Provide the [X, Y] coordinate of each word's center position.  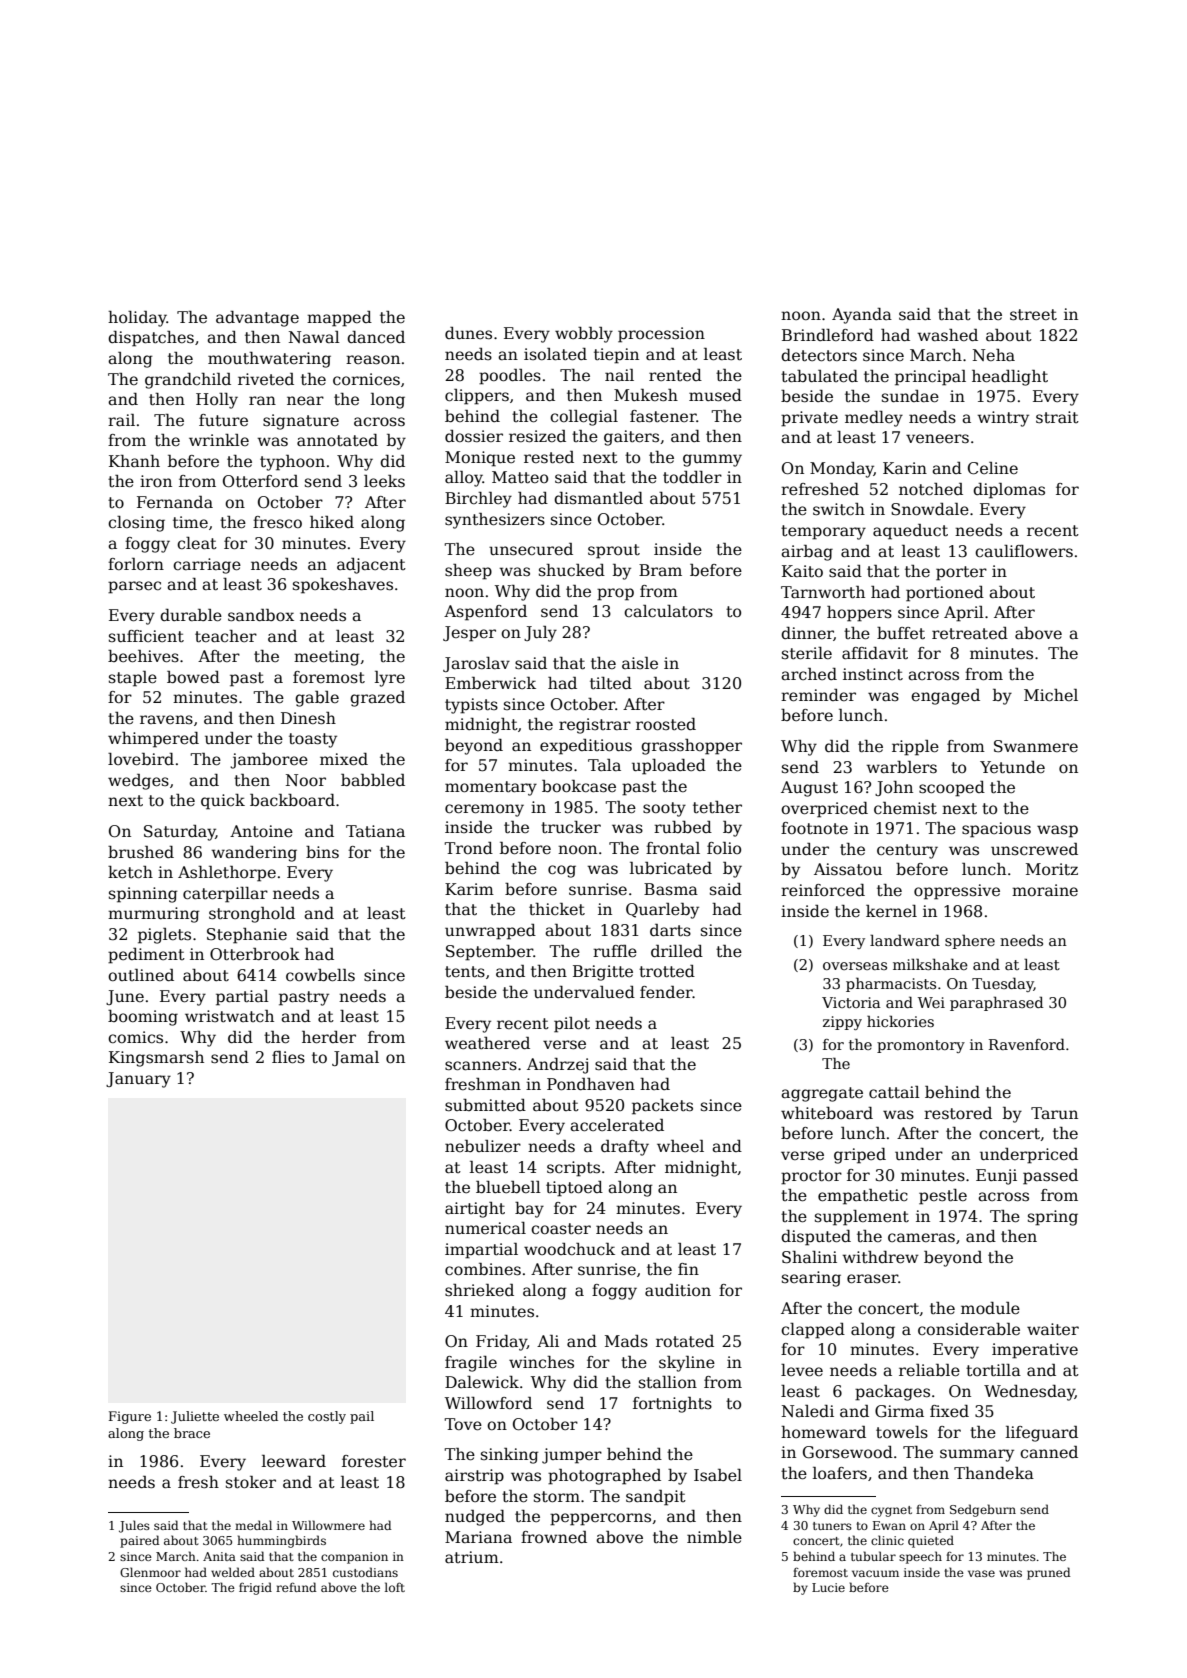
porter [961, 573]
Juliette [195, 1417]
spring [1053, 1218]
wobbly [584, 335]
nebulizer [483, 1146]
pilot [572, 1025]
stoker [251, 1482]
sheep [468, 572]
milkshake [930, 964]
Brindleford [828, 335]
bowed [193, 677]
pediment [146, 956]
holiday [137, 319]
